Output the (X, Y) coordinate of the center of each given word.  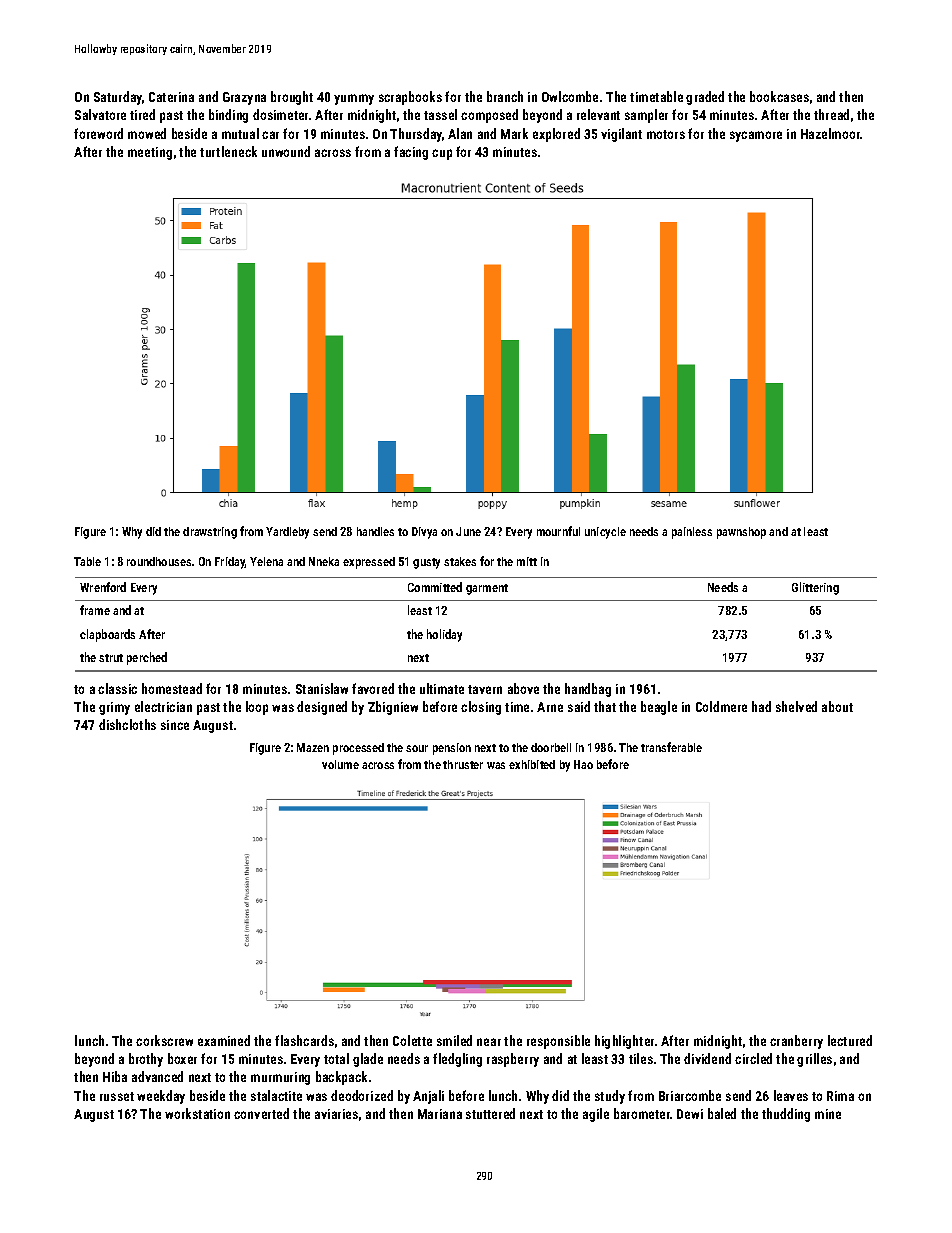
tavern (485, 689)
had (761, 706)
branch (505, 96)
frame (95, 610)
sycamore (756, 136)
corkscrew (164, 1040)
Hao (583, 764)
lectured (850, 1040)
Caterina (171, 97)
